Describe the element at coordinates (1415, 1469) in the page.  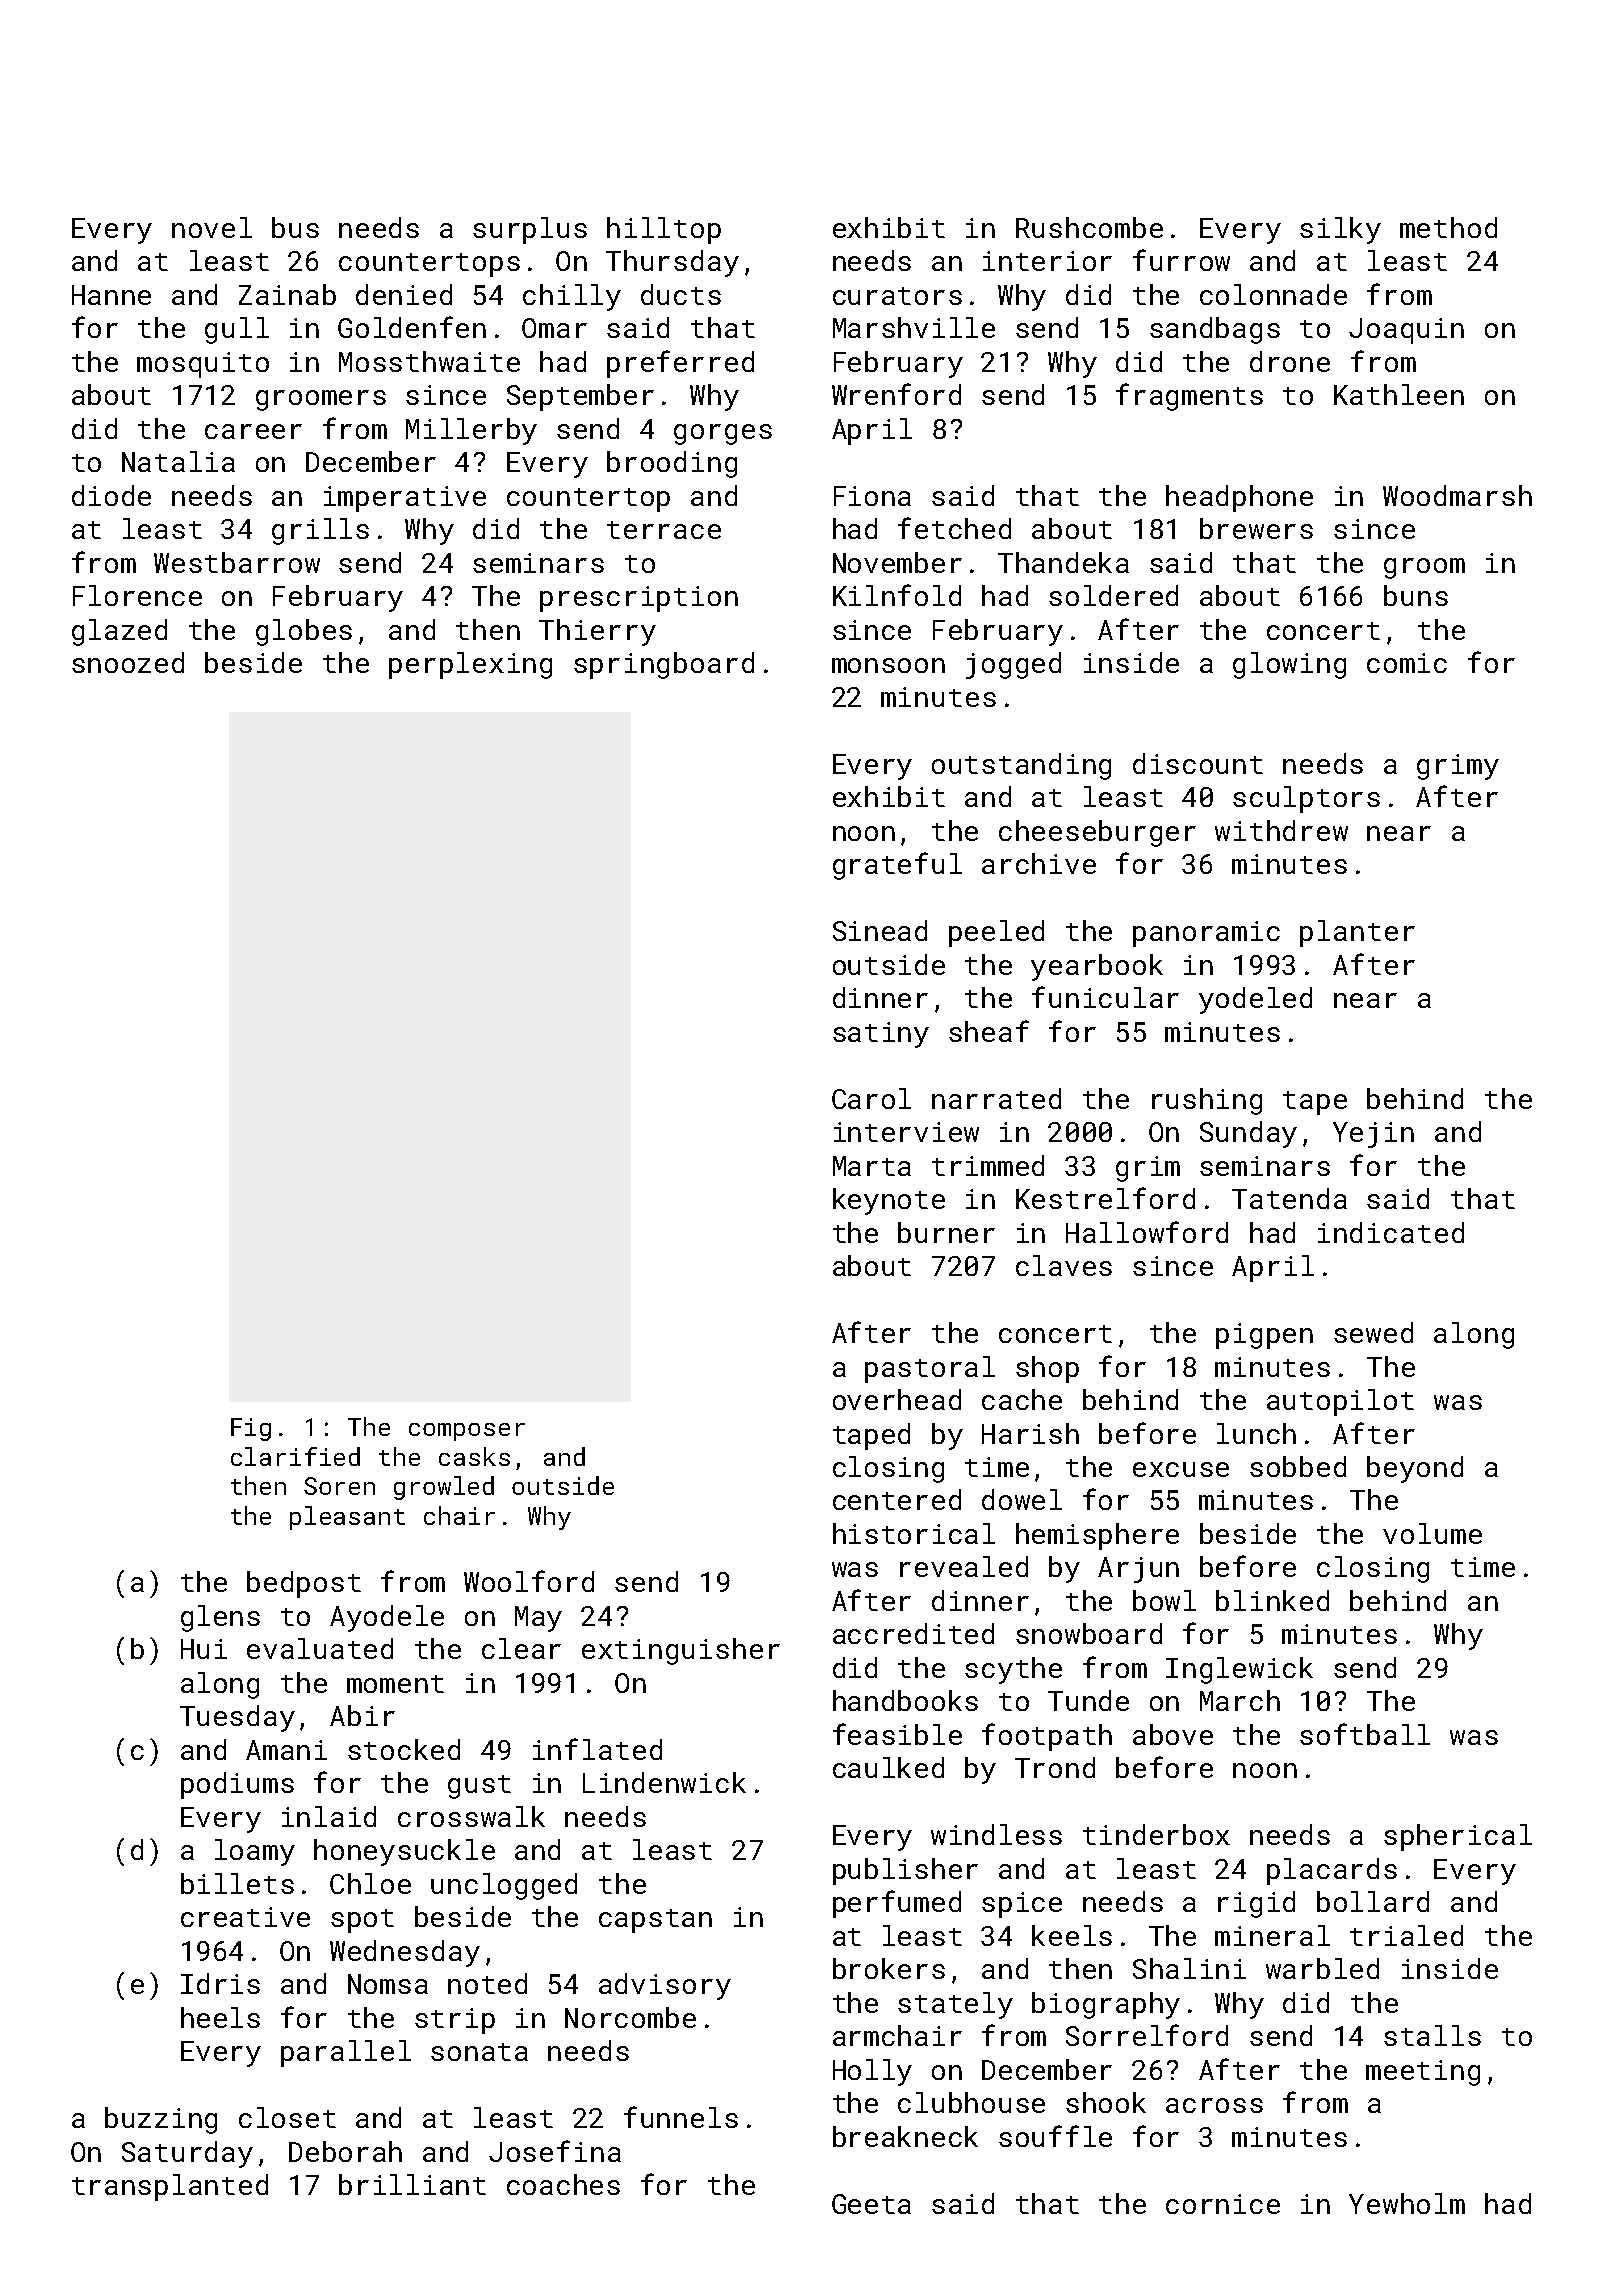
I see `beyond` at that location.
